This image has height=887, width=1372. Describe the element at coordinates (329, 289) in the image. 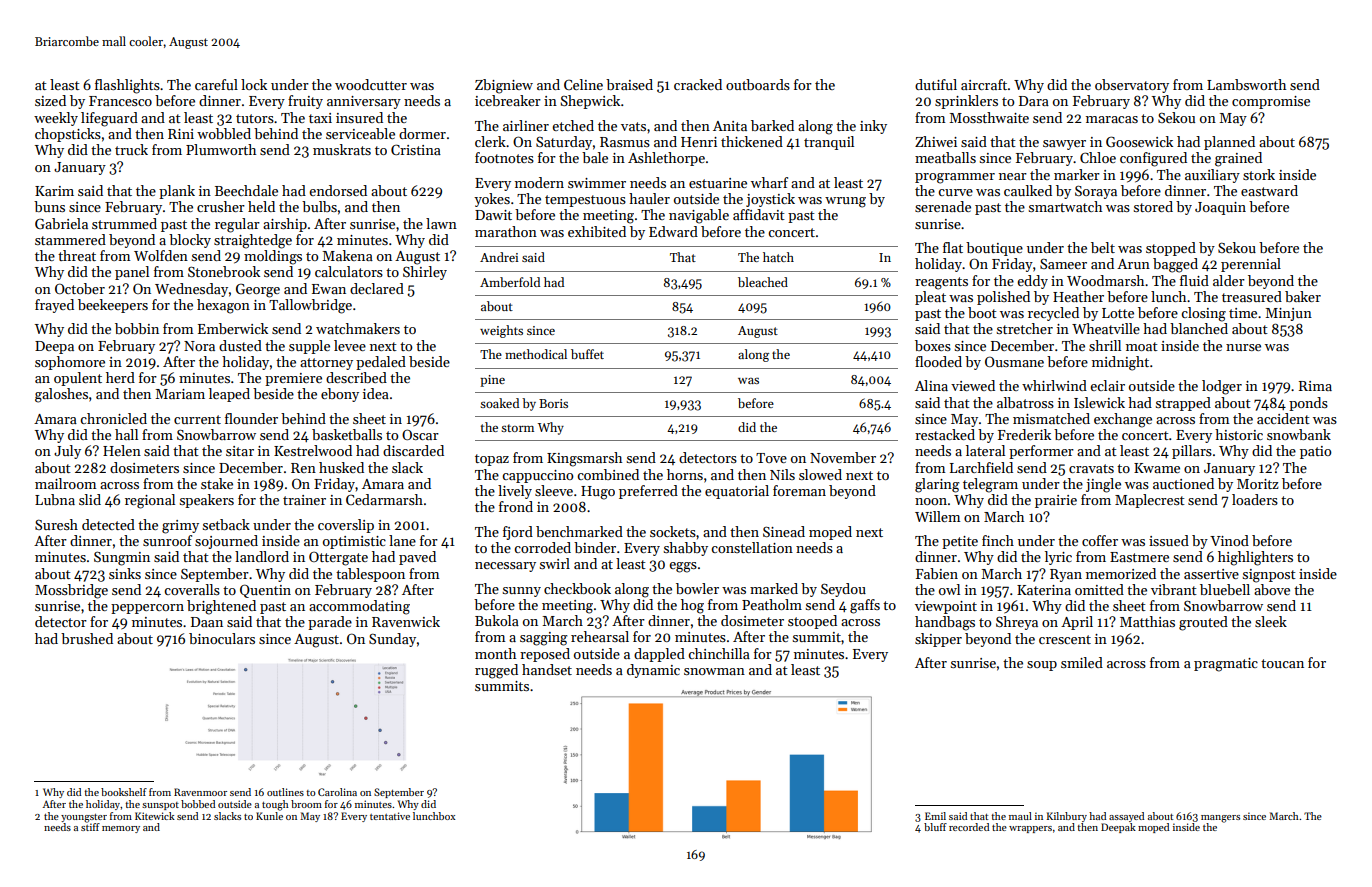

I see `Ewan` at that location.
